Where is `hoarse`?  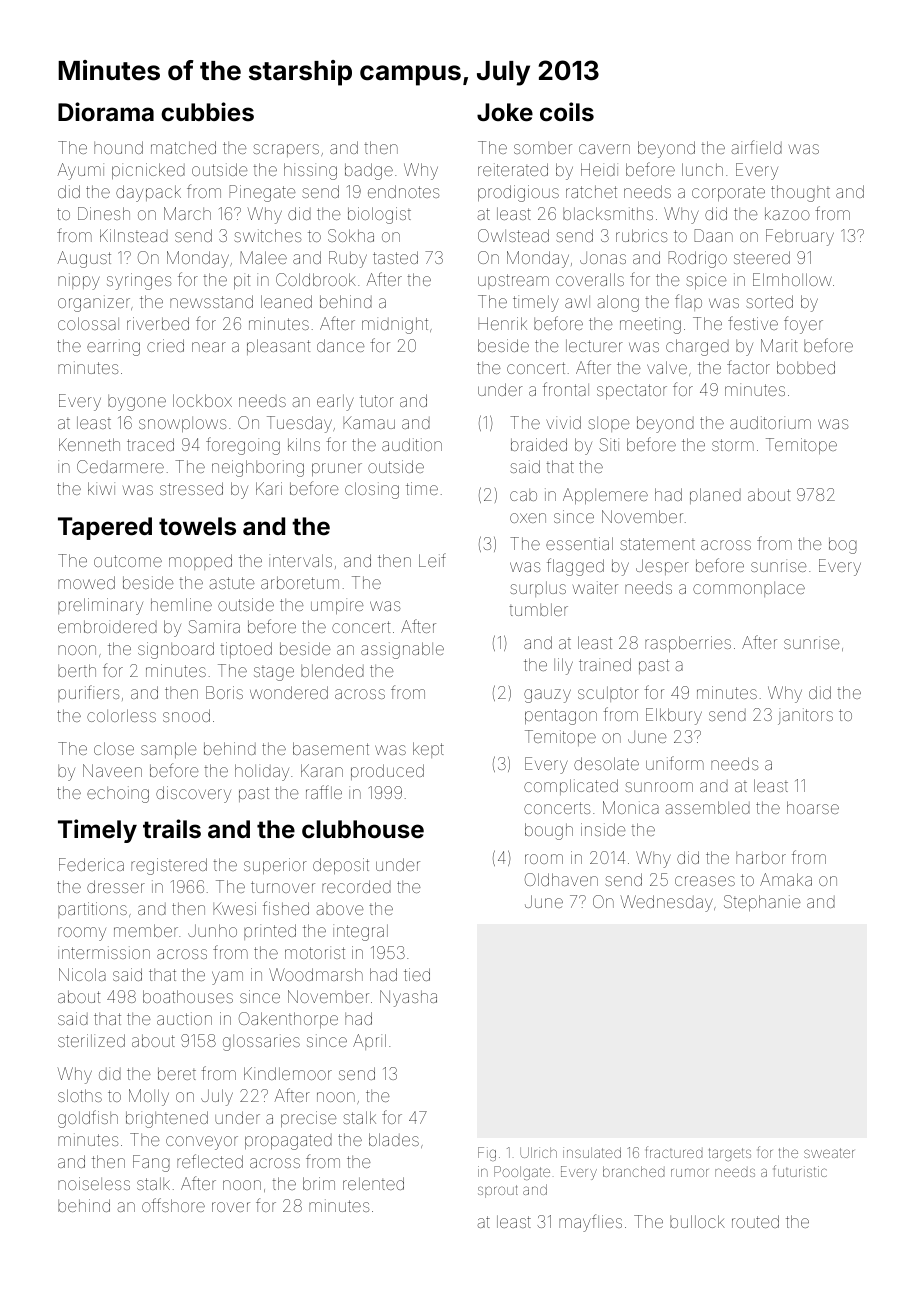 hoarse is located at coordinates (813, 807).
